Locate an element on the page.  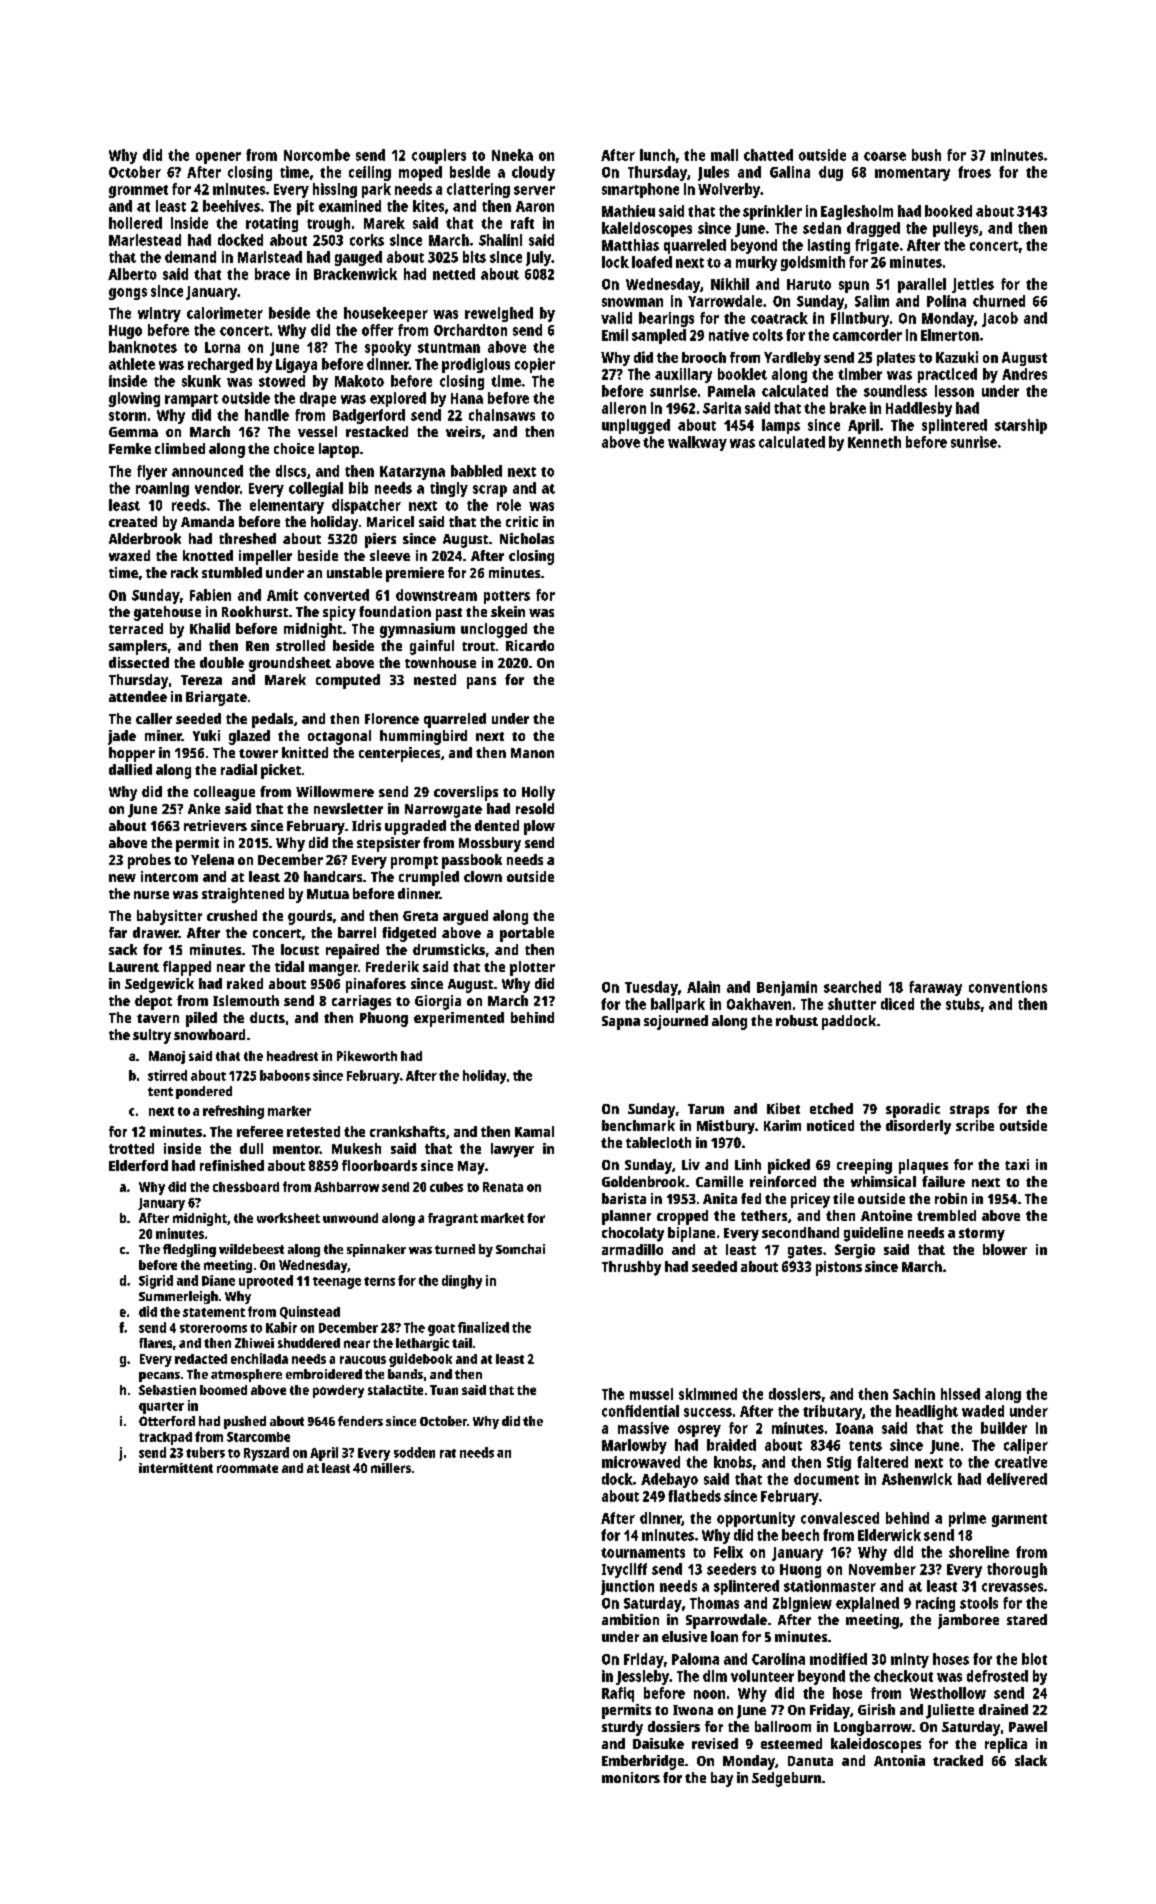
experimented is located at coordinates (459, 1019).
